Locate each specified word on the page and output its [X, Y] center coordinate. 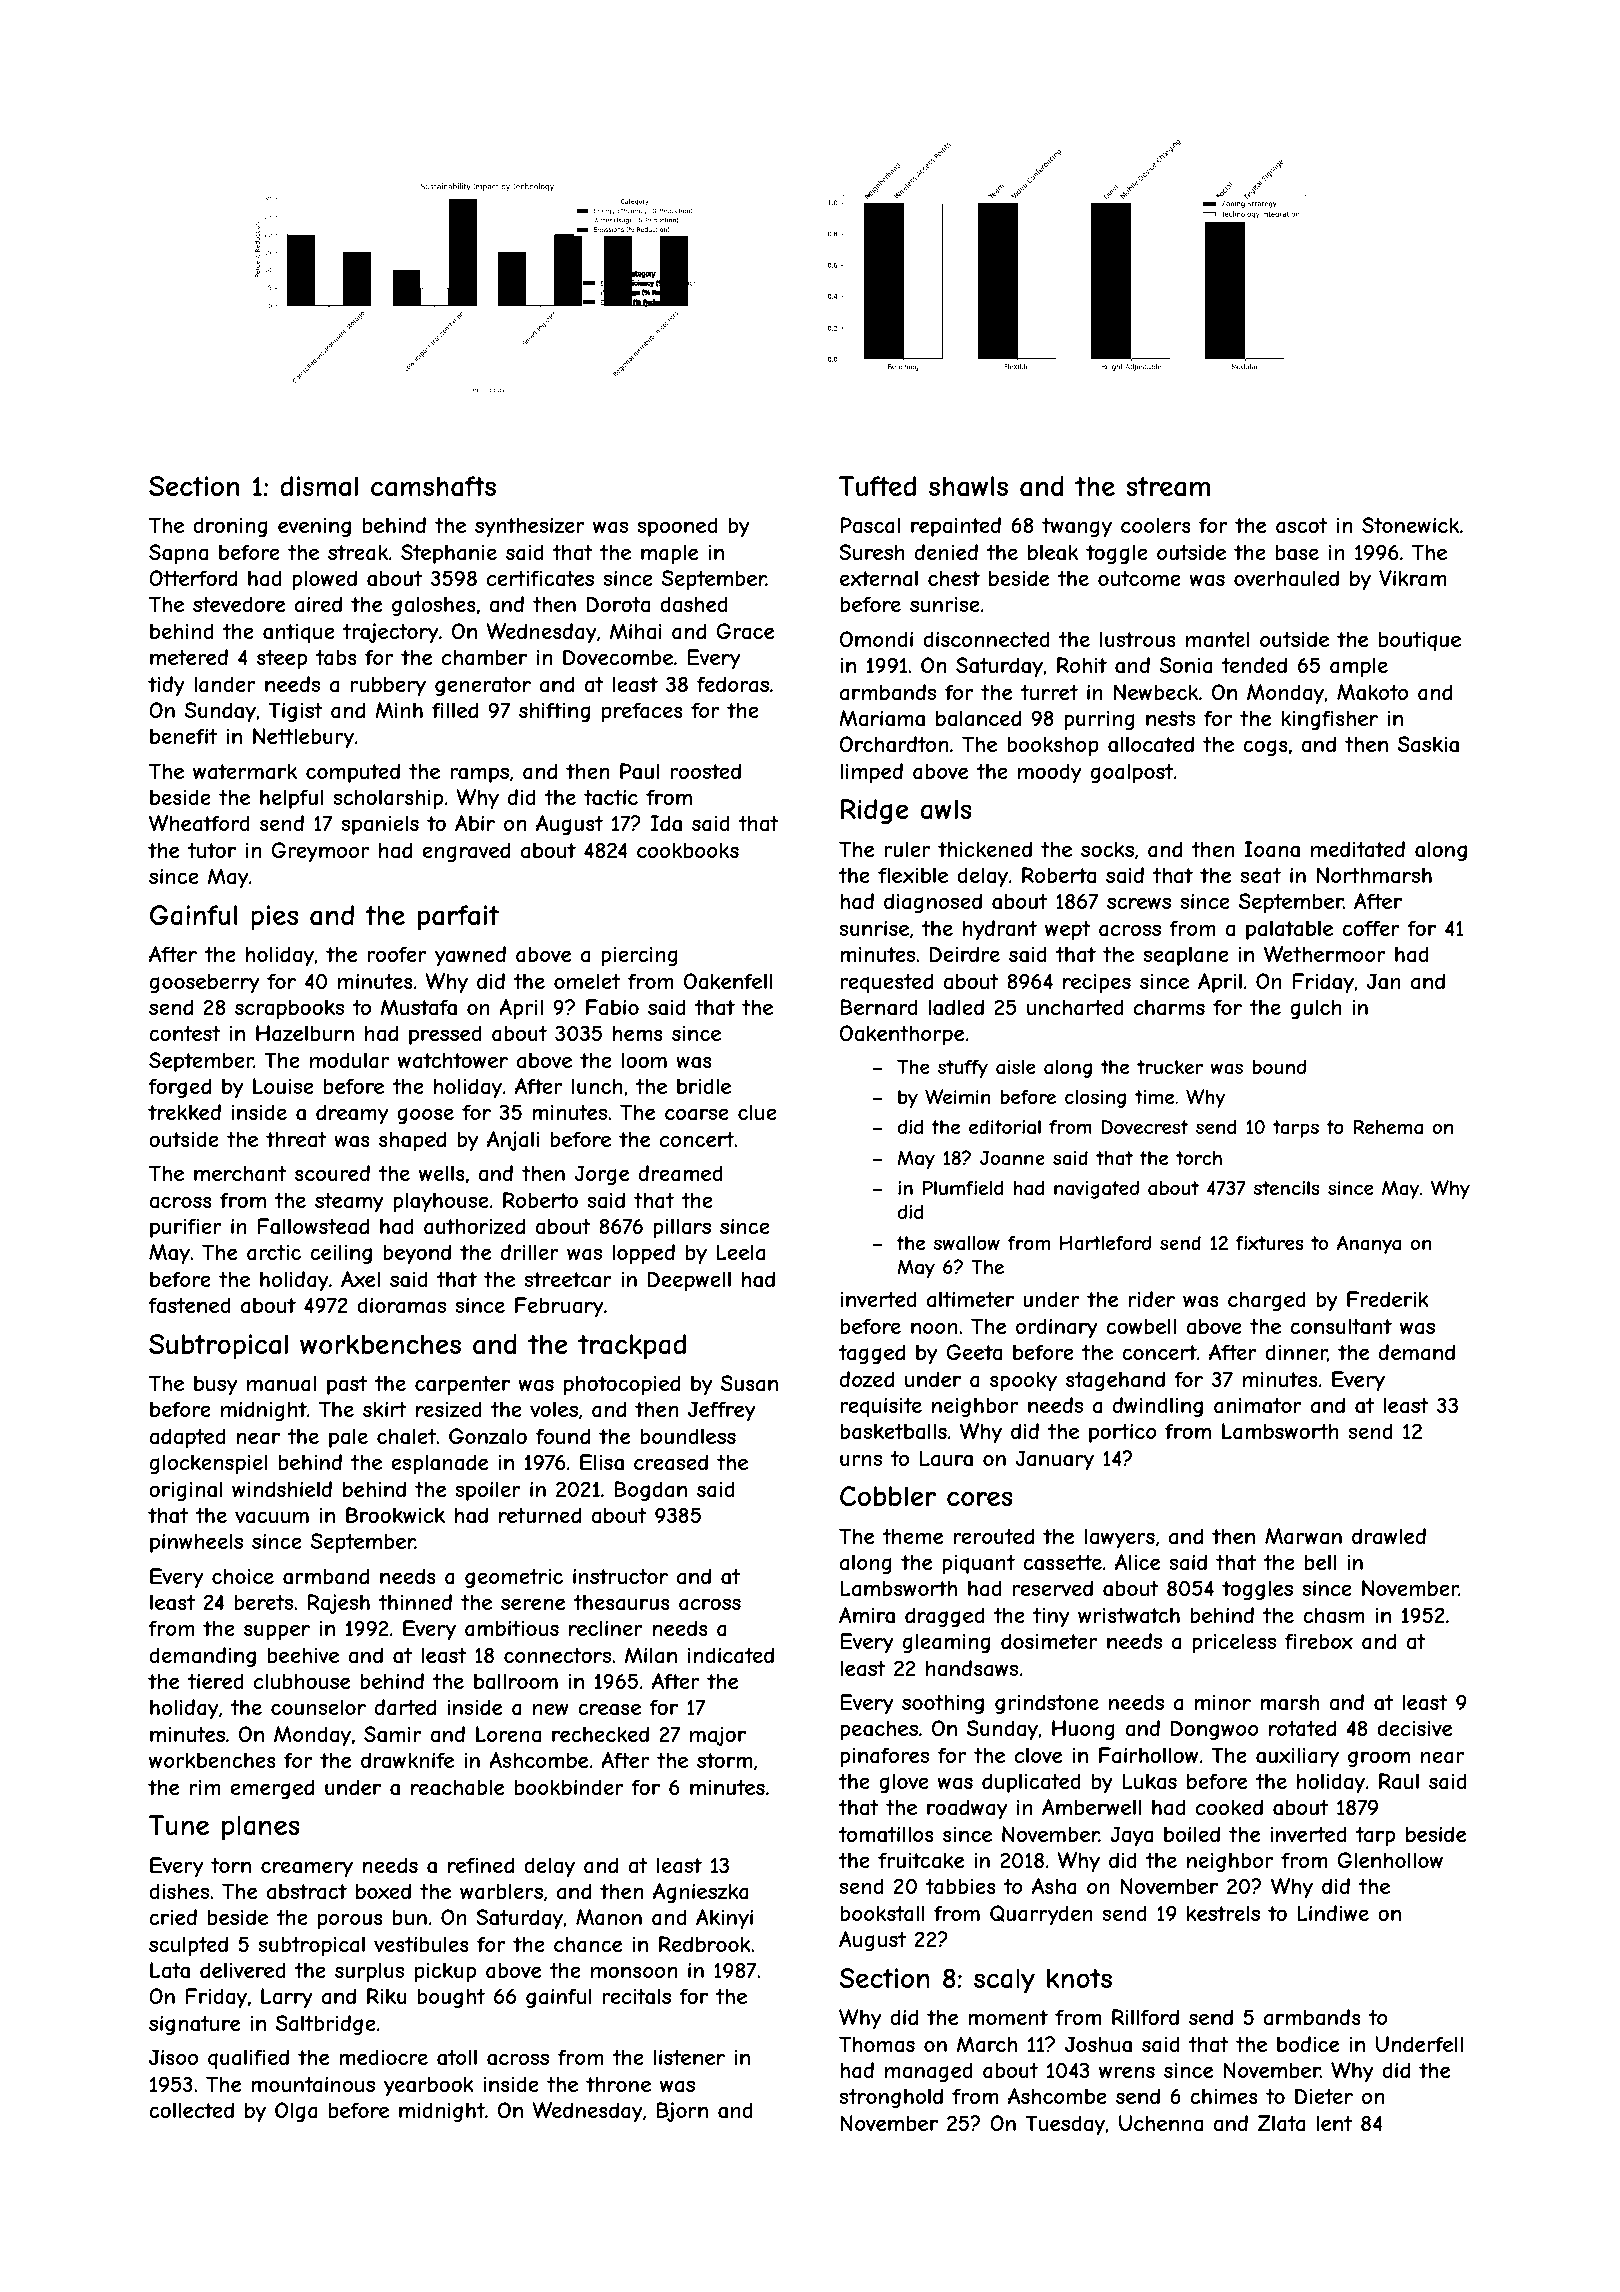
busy [215, 1385]
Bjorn [682, 2112]
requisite [881, 1407]
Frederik [1388, 1299]
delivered [243, 1970]
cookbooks [688, 850]
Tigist [295, 712]
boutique [1420, 641]
